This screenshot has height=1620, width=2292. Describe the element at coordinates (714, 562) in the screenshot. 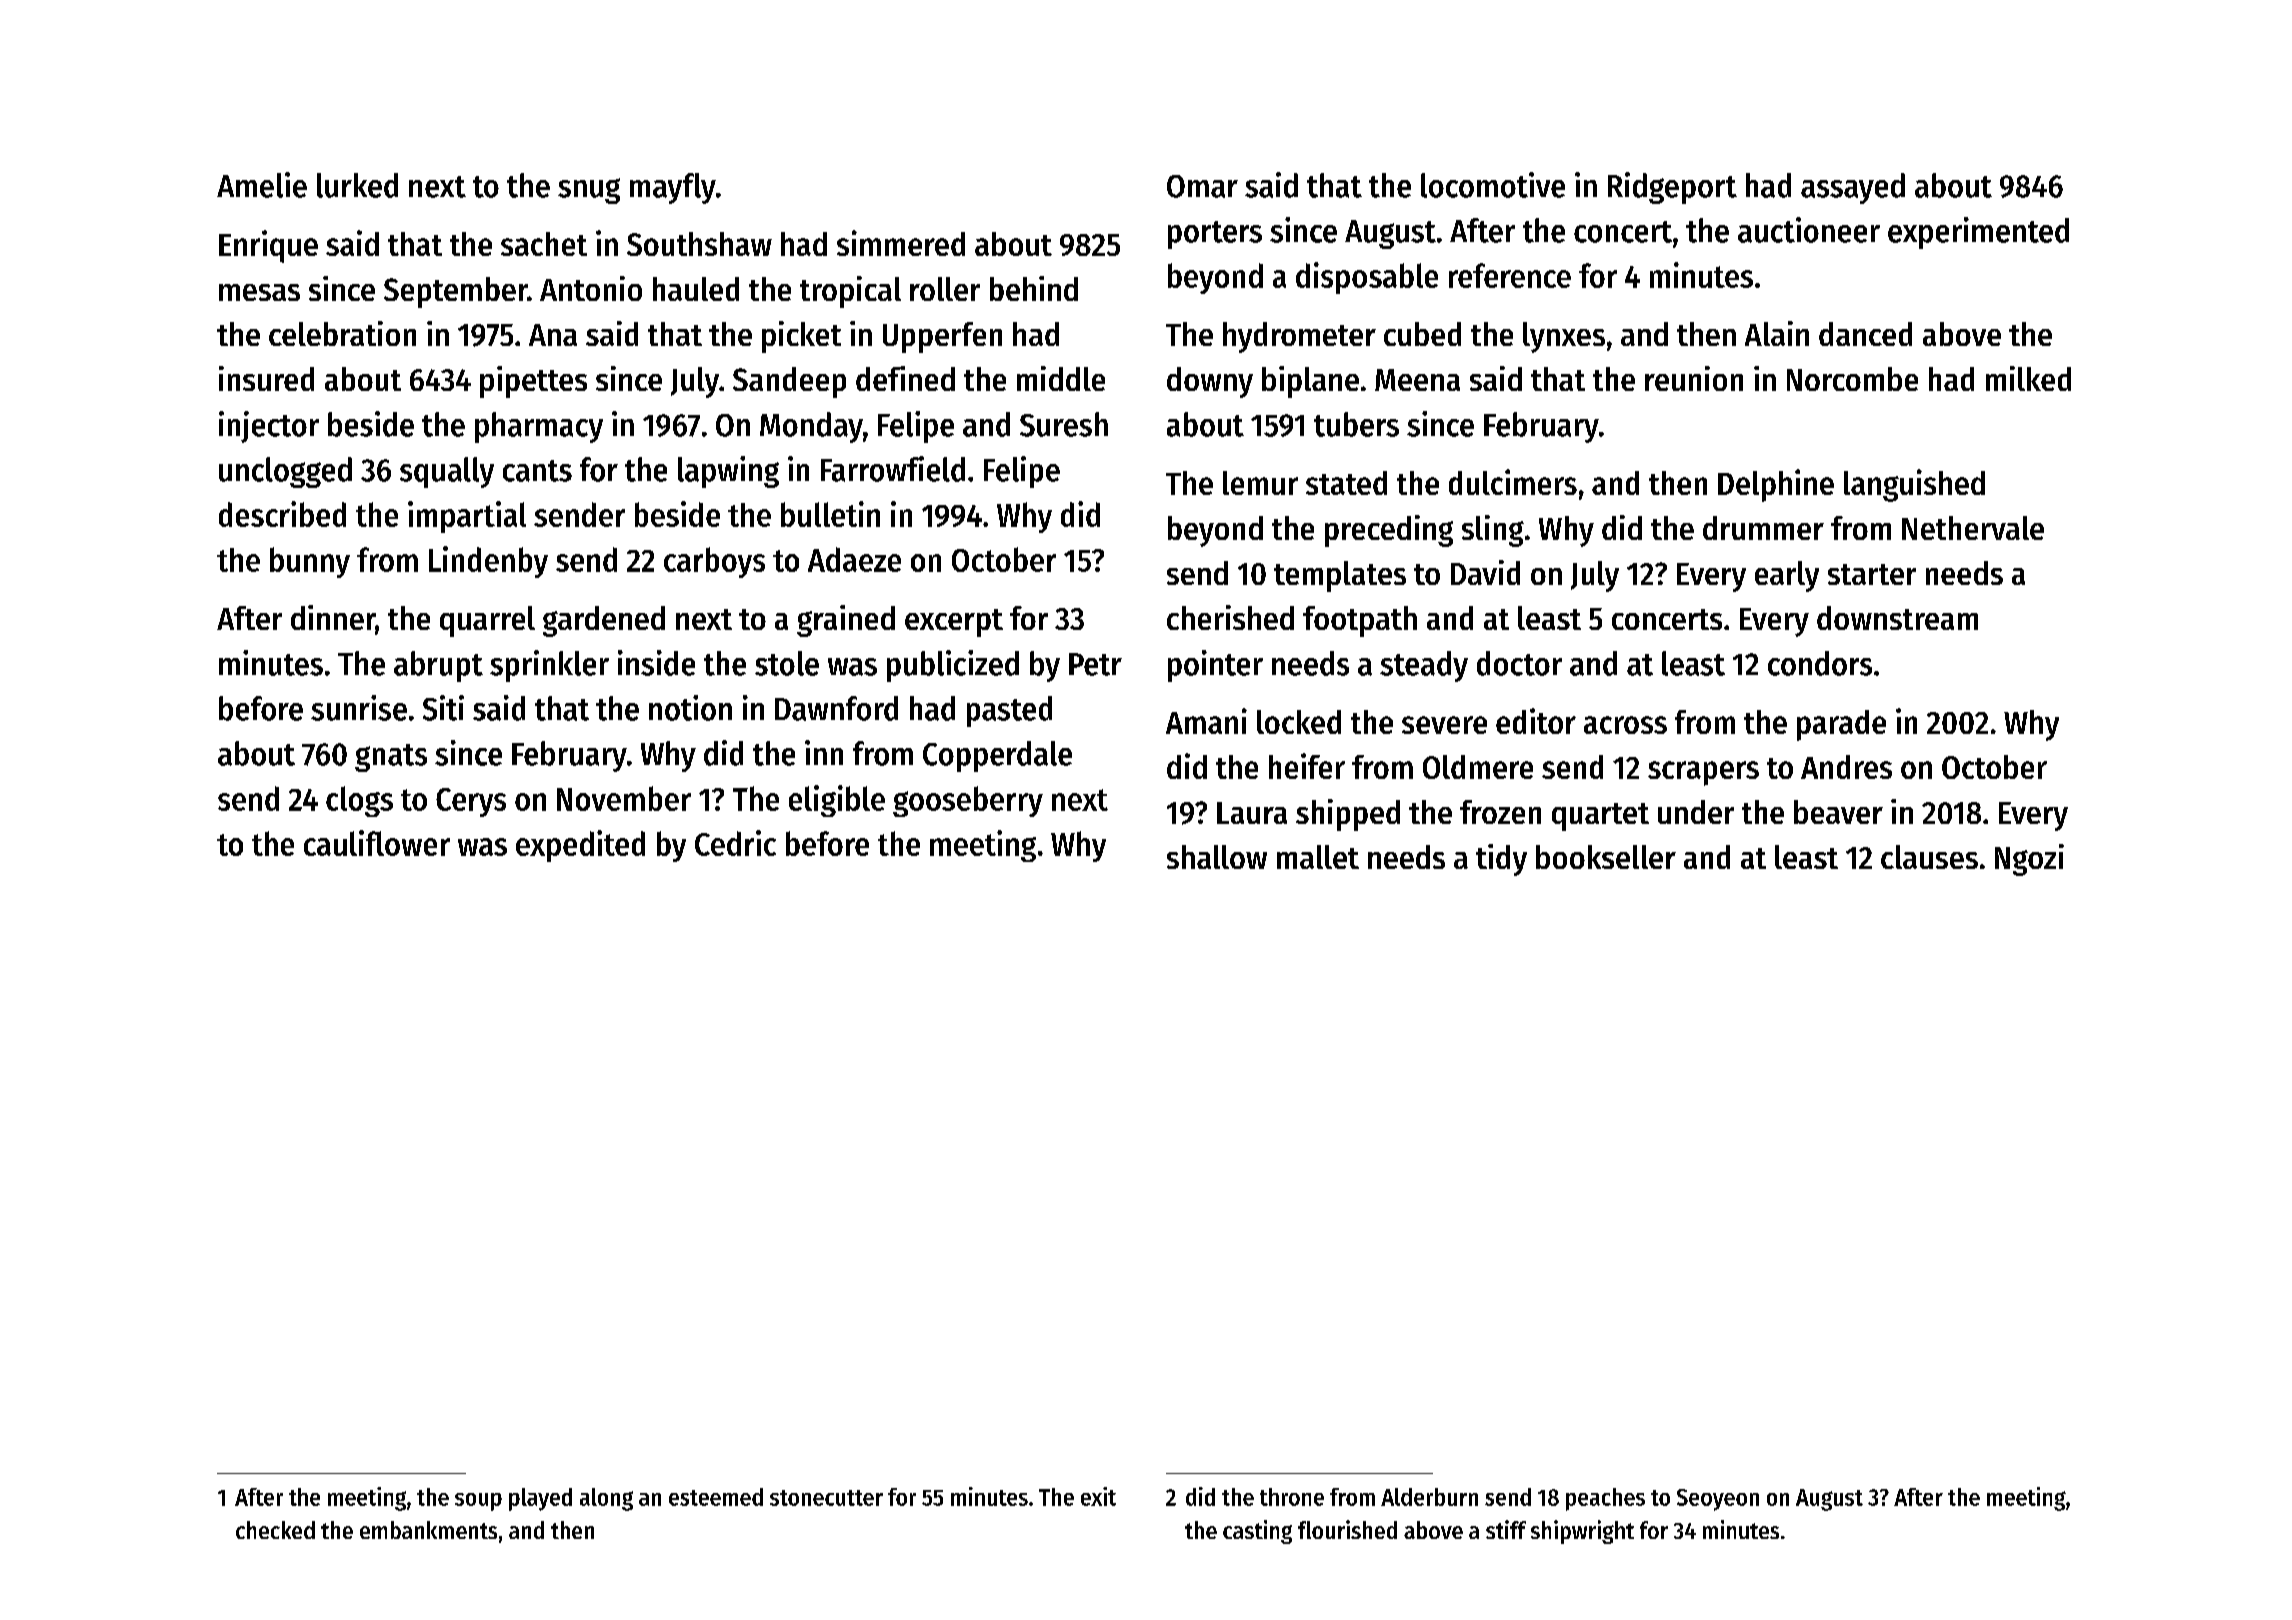

I see `carboys` at that location.
